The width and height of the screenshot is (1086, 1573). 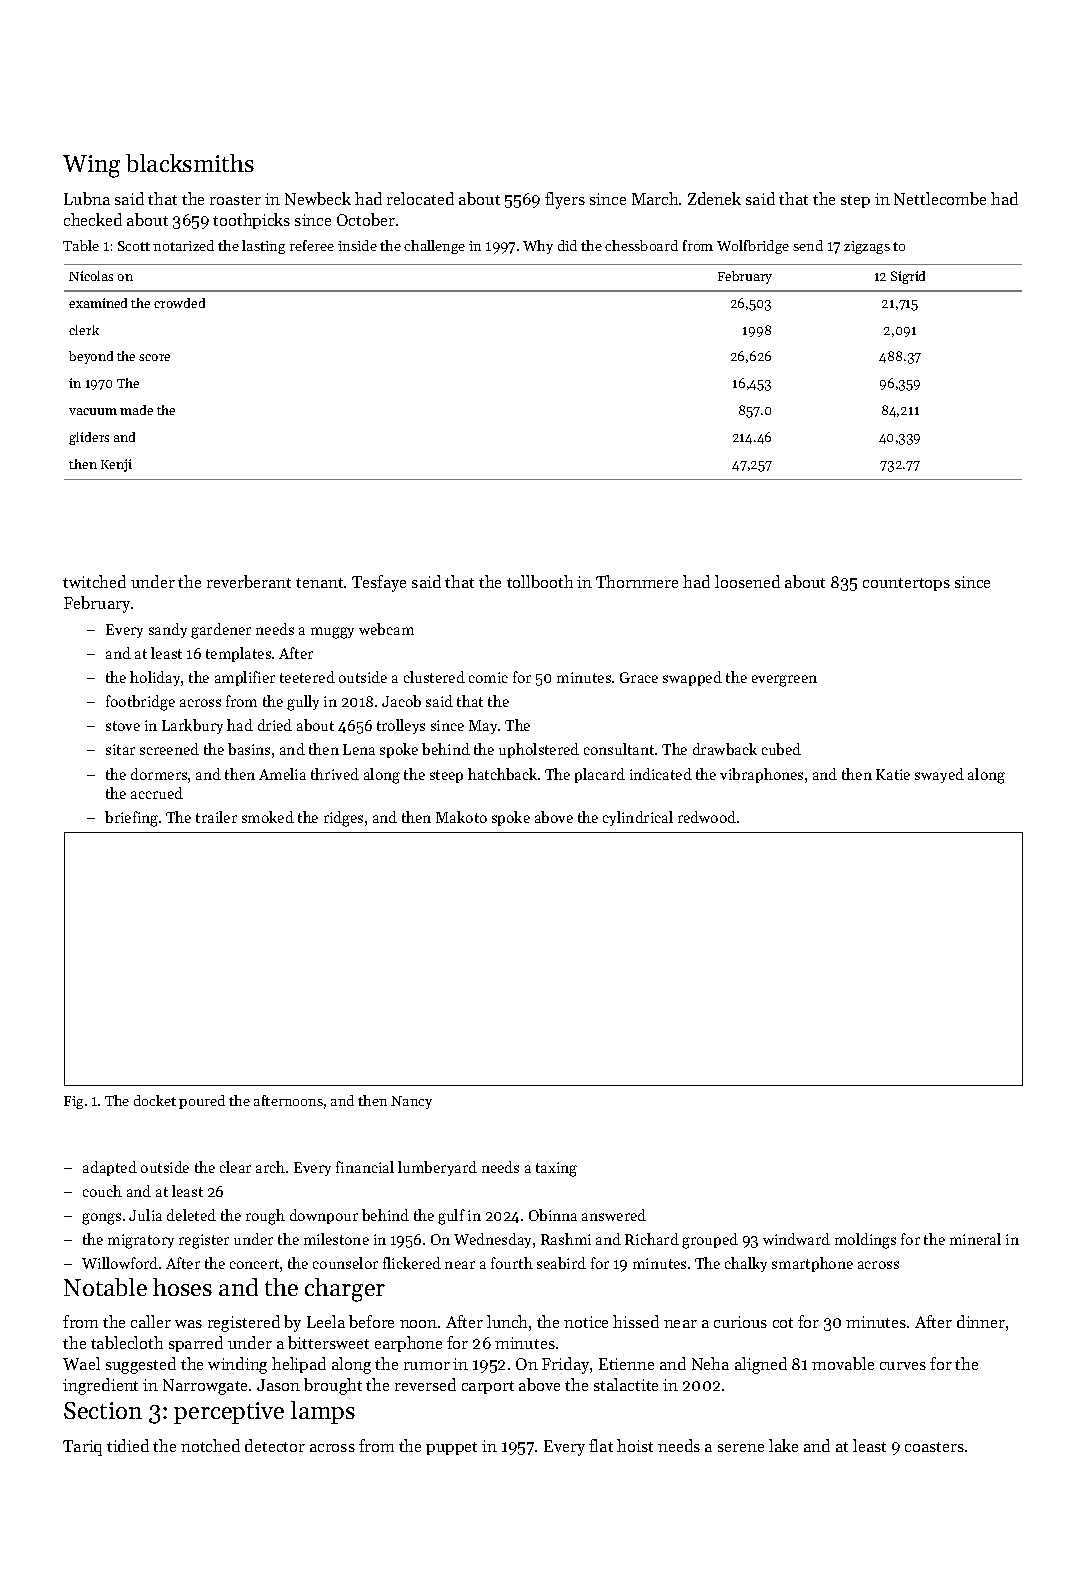 What do you see at coordinates (93, 219) in the screenshot?
I see `checked` at bounding box center [93, 219].
